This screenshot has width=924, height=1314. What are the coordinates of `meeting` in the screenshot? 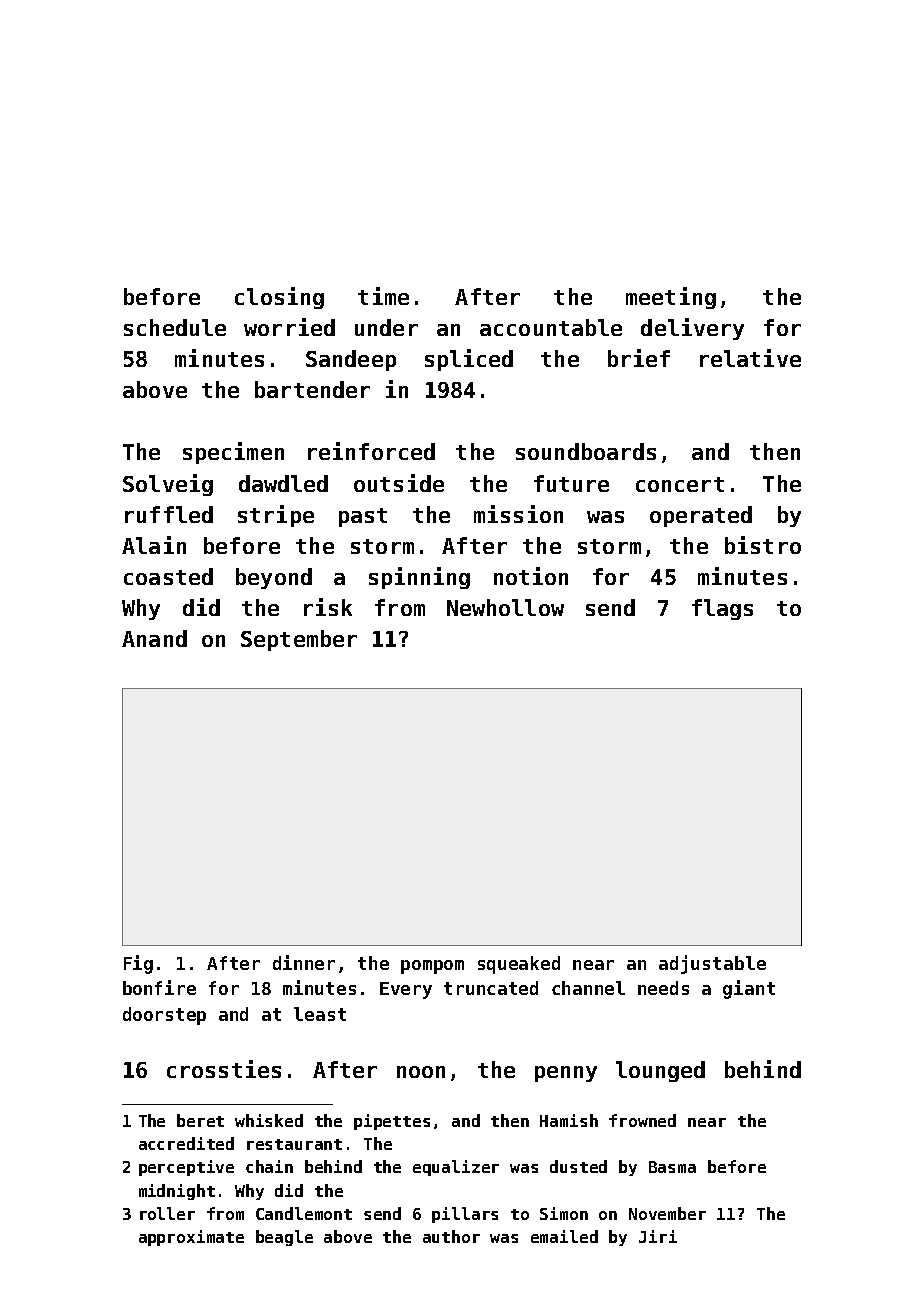 It's located at (671, 298).
